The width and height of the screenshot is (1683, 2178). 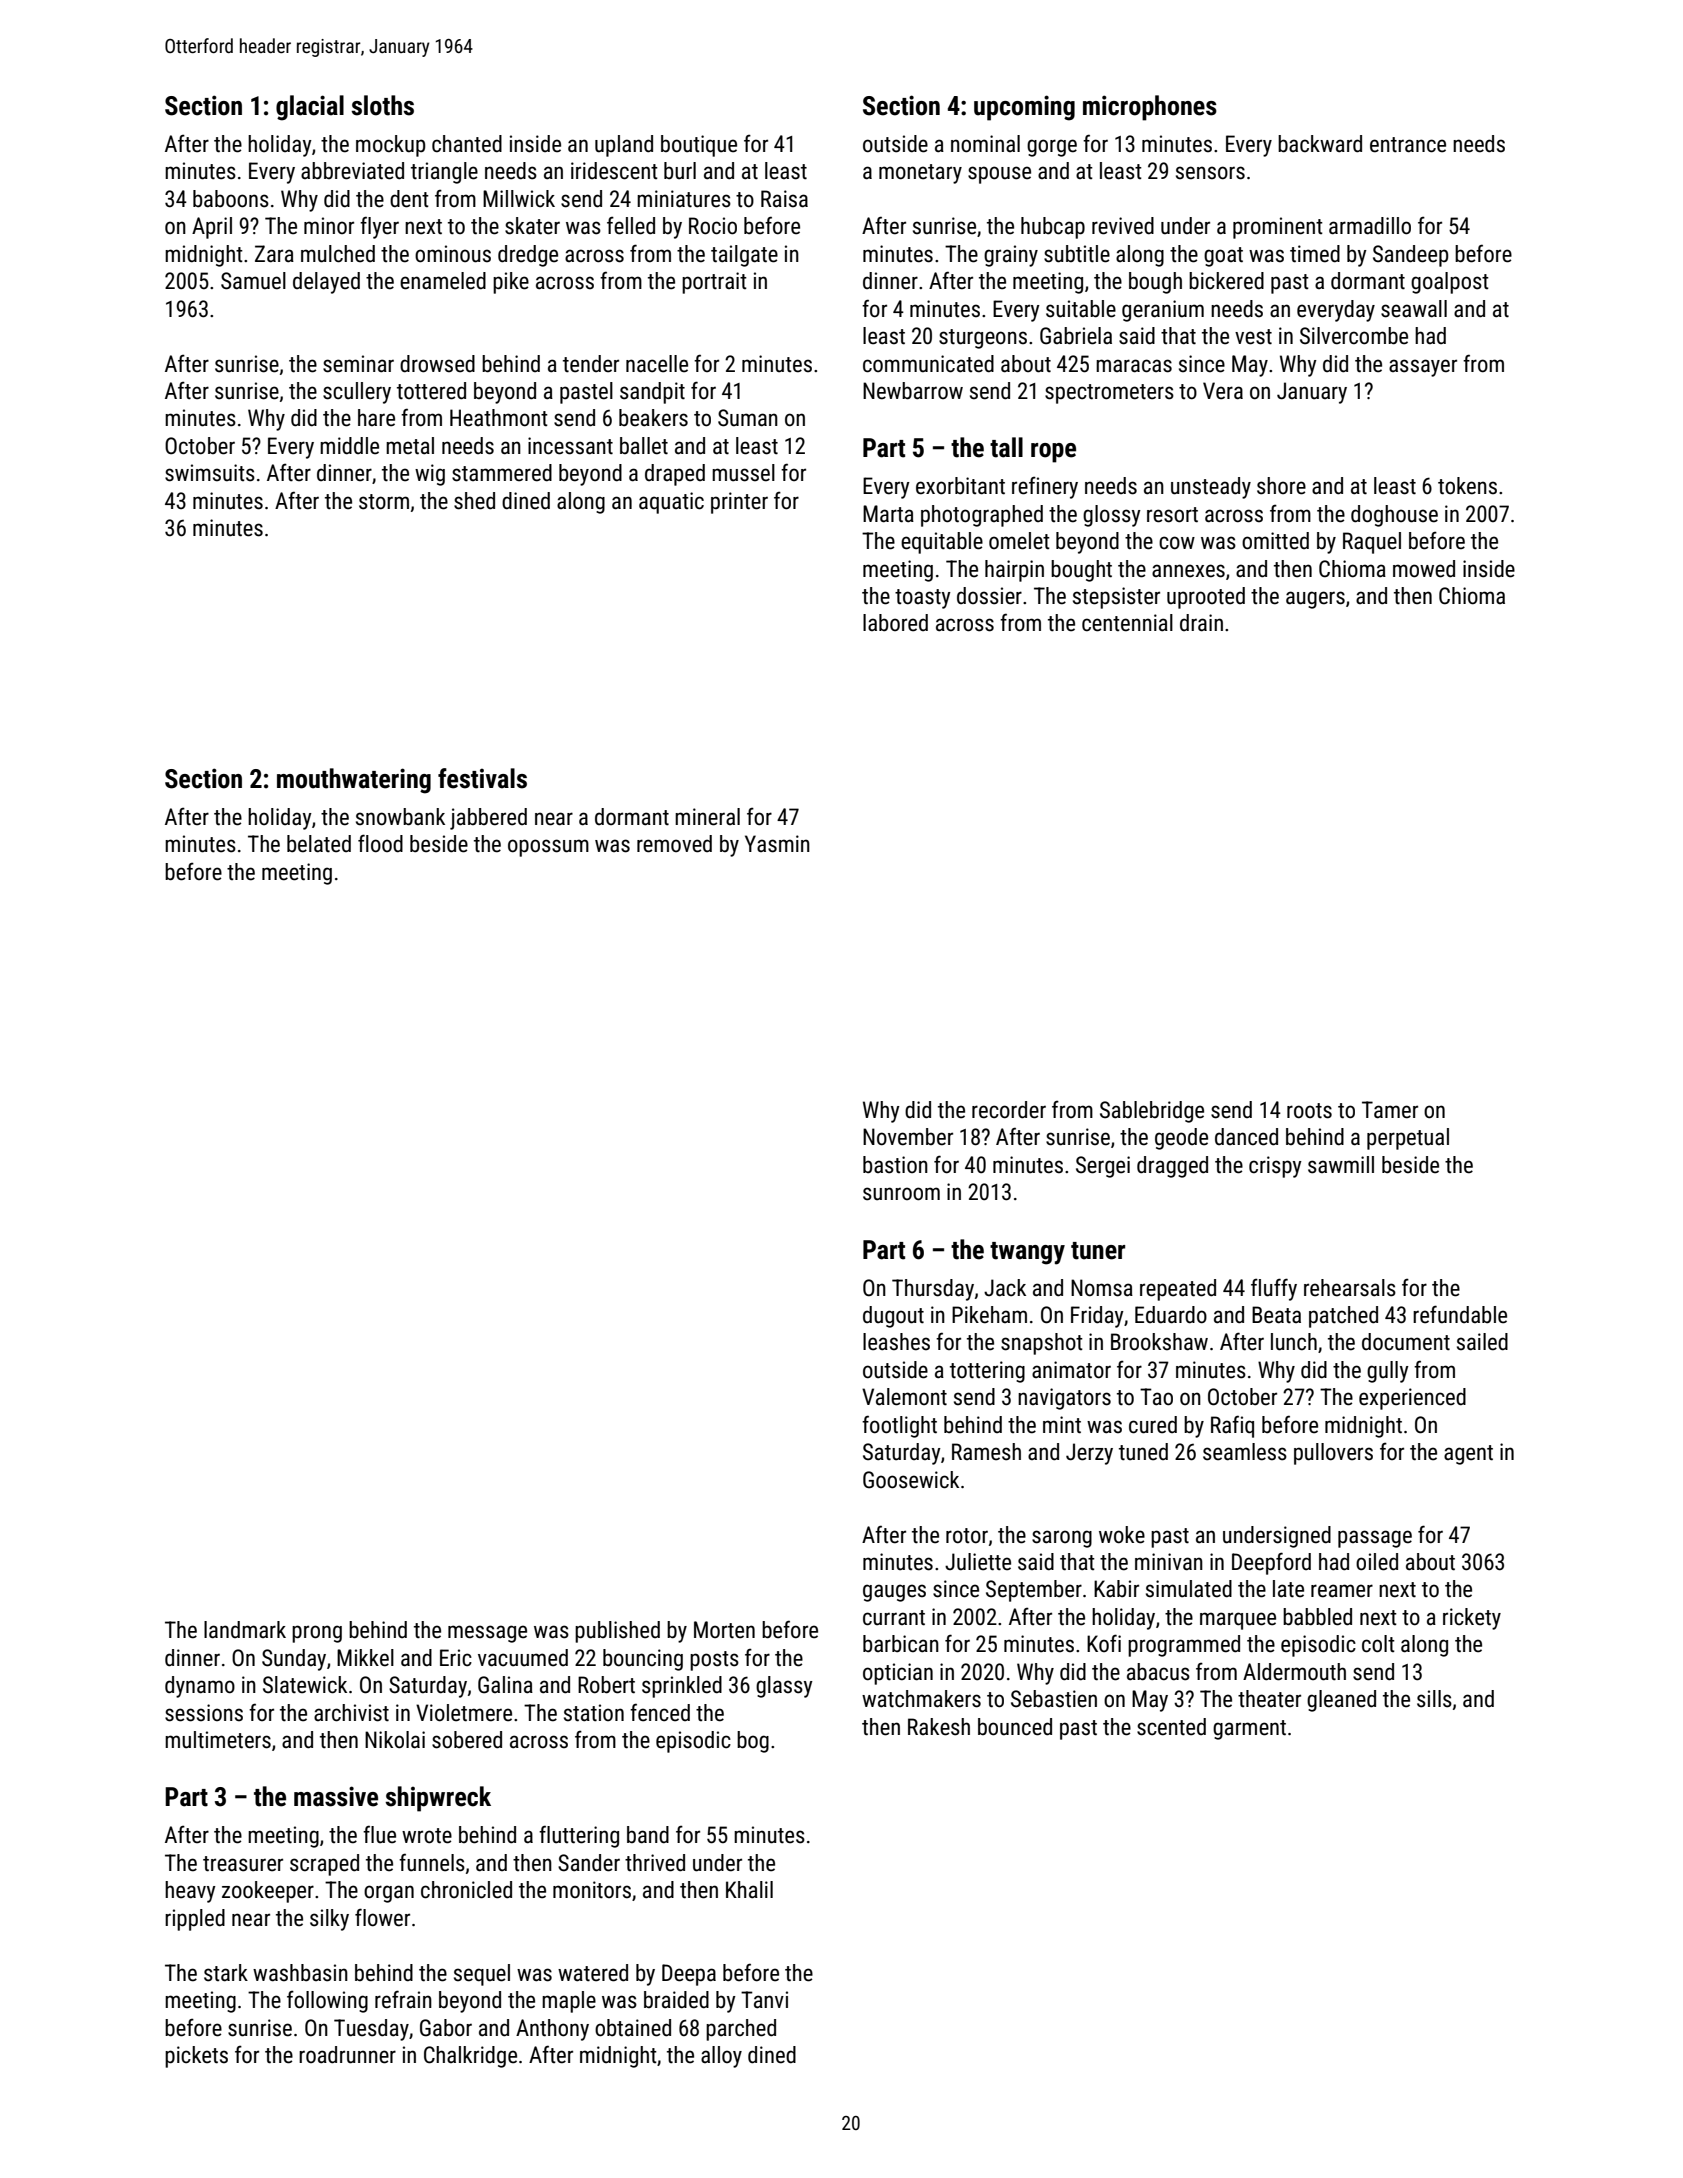 I want to click on Khalil, so click(x=749, y=1890).
